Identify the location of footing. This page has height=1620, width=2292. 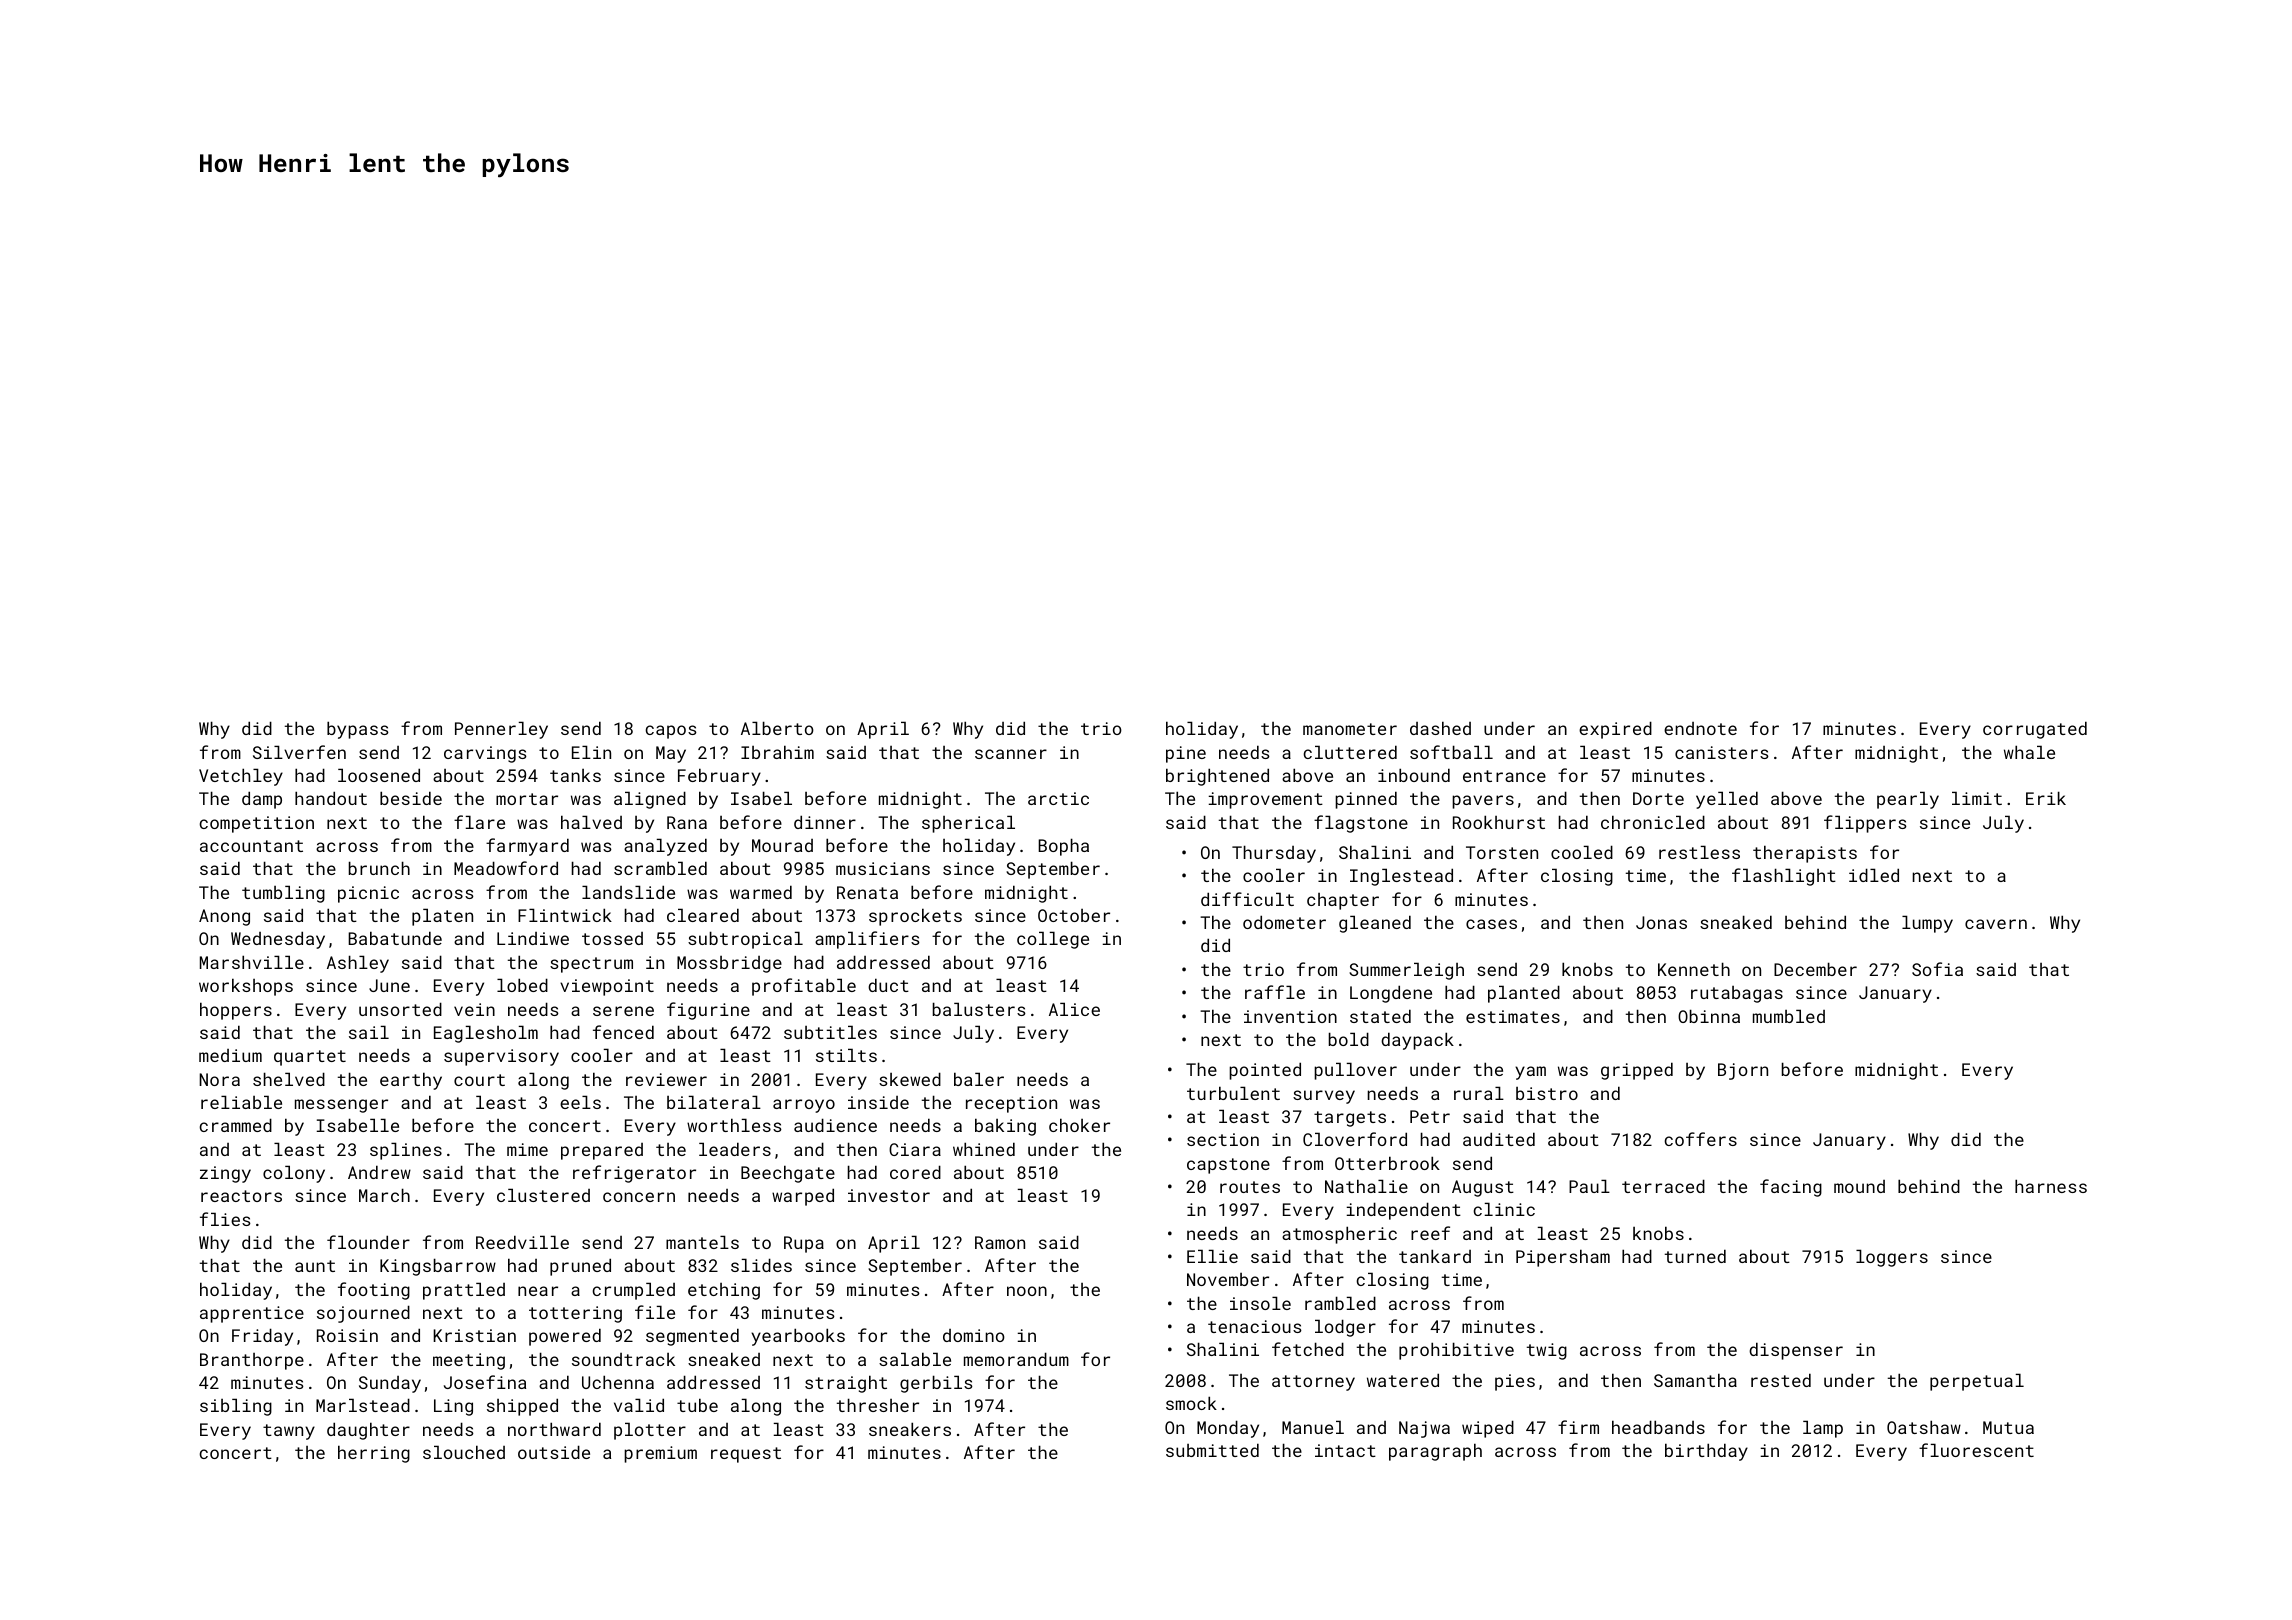
(374, 1291).
